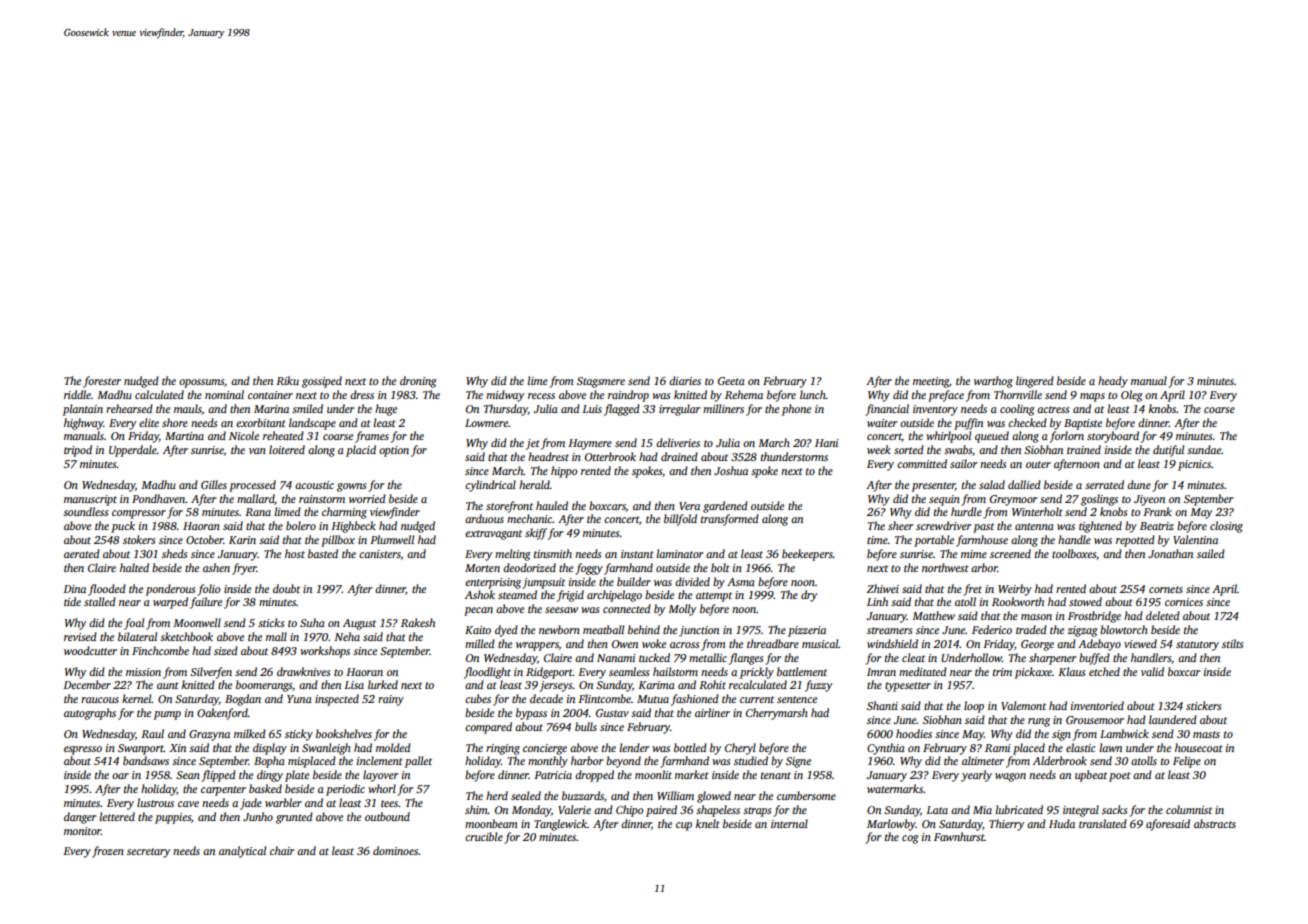  What do you see at coordinates (914, 733) in the screenshot?
I see `hoodies` at bounding box center [914, 733].
